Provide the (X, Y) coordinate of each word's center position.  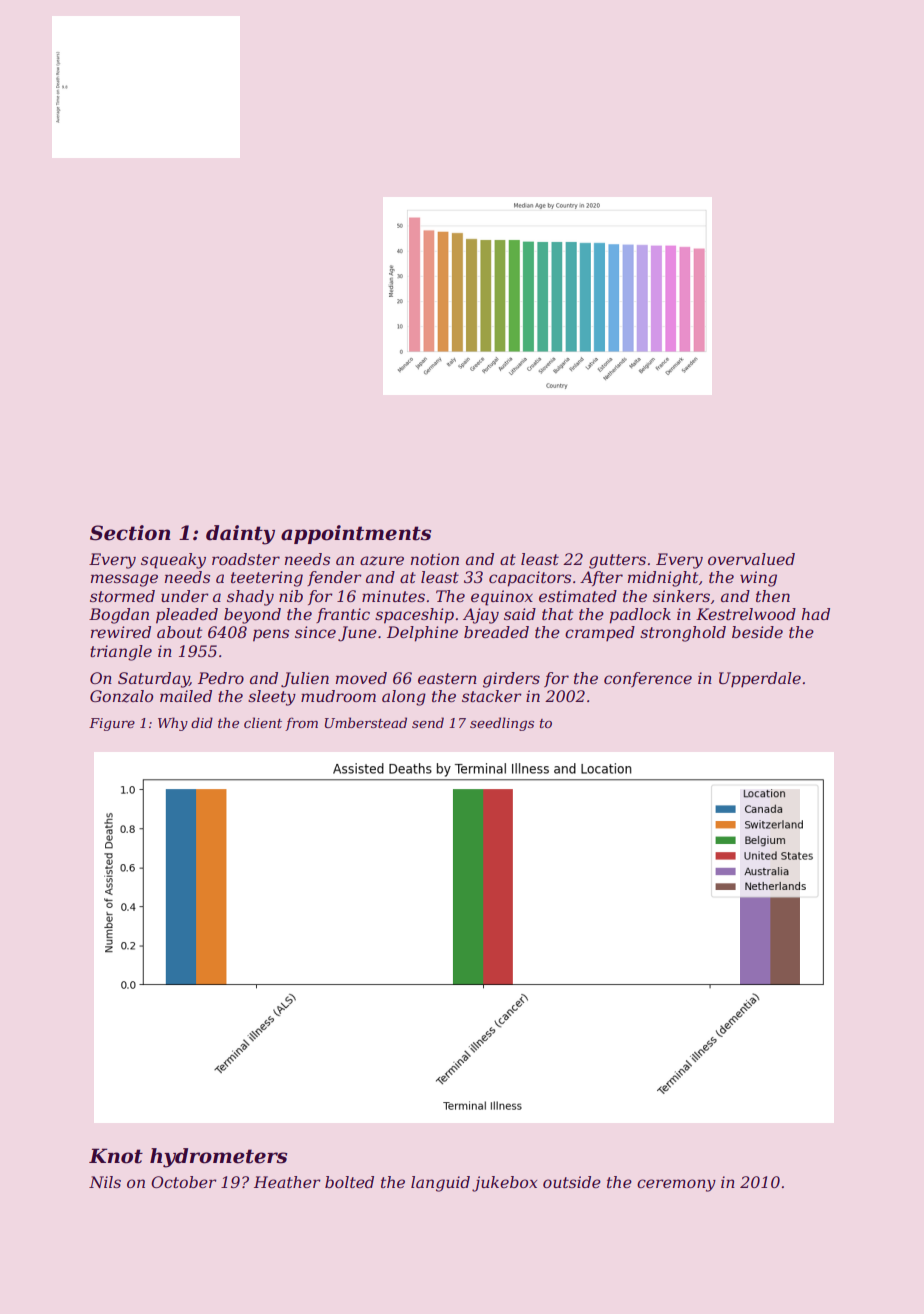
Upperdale (760, 679)
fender (334, 578)
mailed (186, 696)
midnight (663, 579)
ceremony (676, 1185)
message (124, 580)
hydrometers (218, 1158)
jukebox (504, 1184)
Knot (116, 1156)
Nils (105, 1182)
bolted (349, 1182)
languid (440, 1184)
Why (173, 724)
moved (361, 678)
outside (572, 1182)
